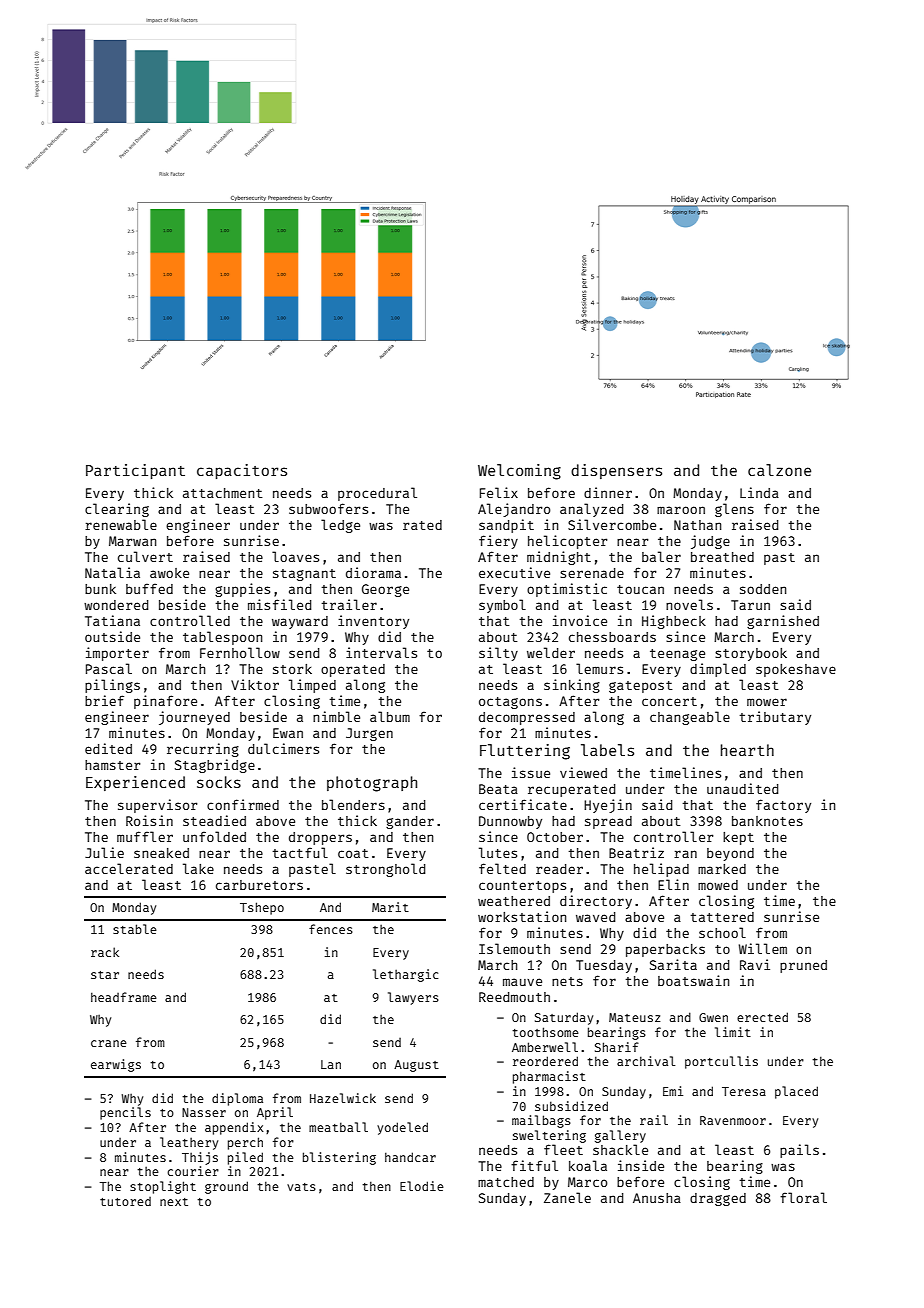 The width and height of the document is (924, 1308). What do you see at coordinates (262, 908) in the document?
I see `Tshepo` at bounding box center [262, 908].
